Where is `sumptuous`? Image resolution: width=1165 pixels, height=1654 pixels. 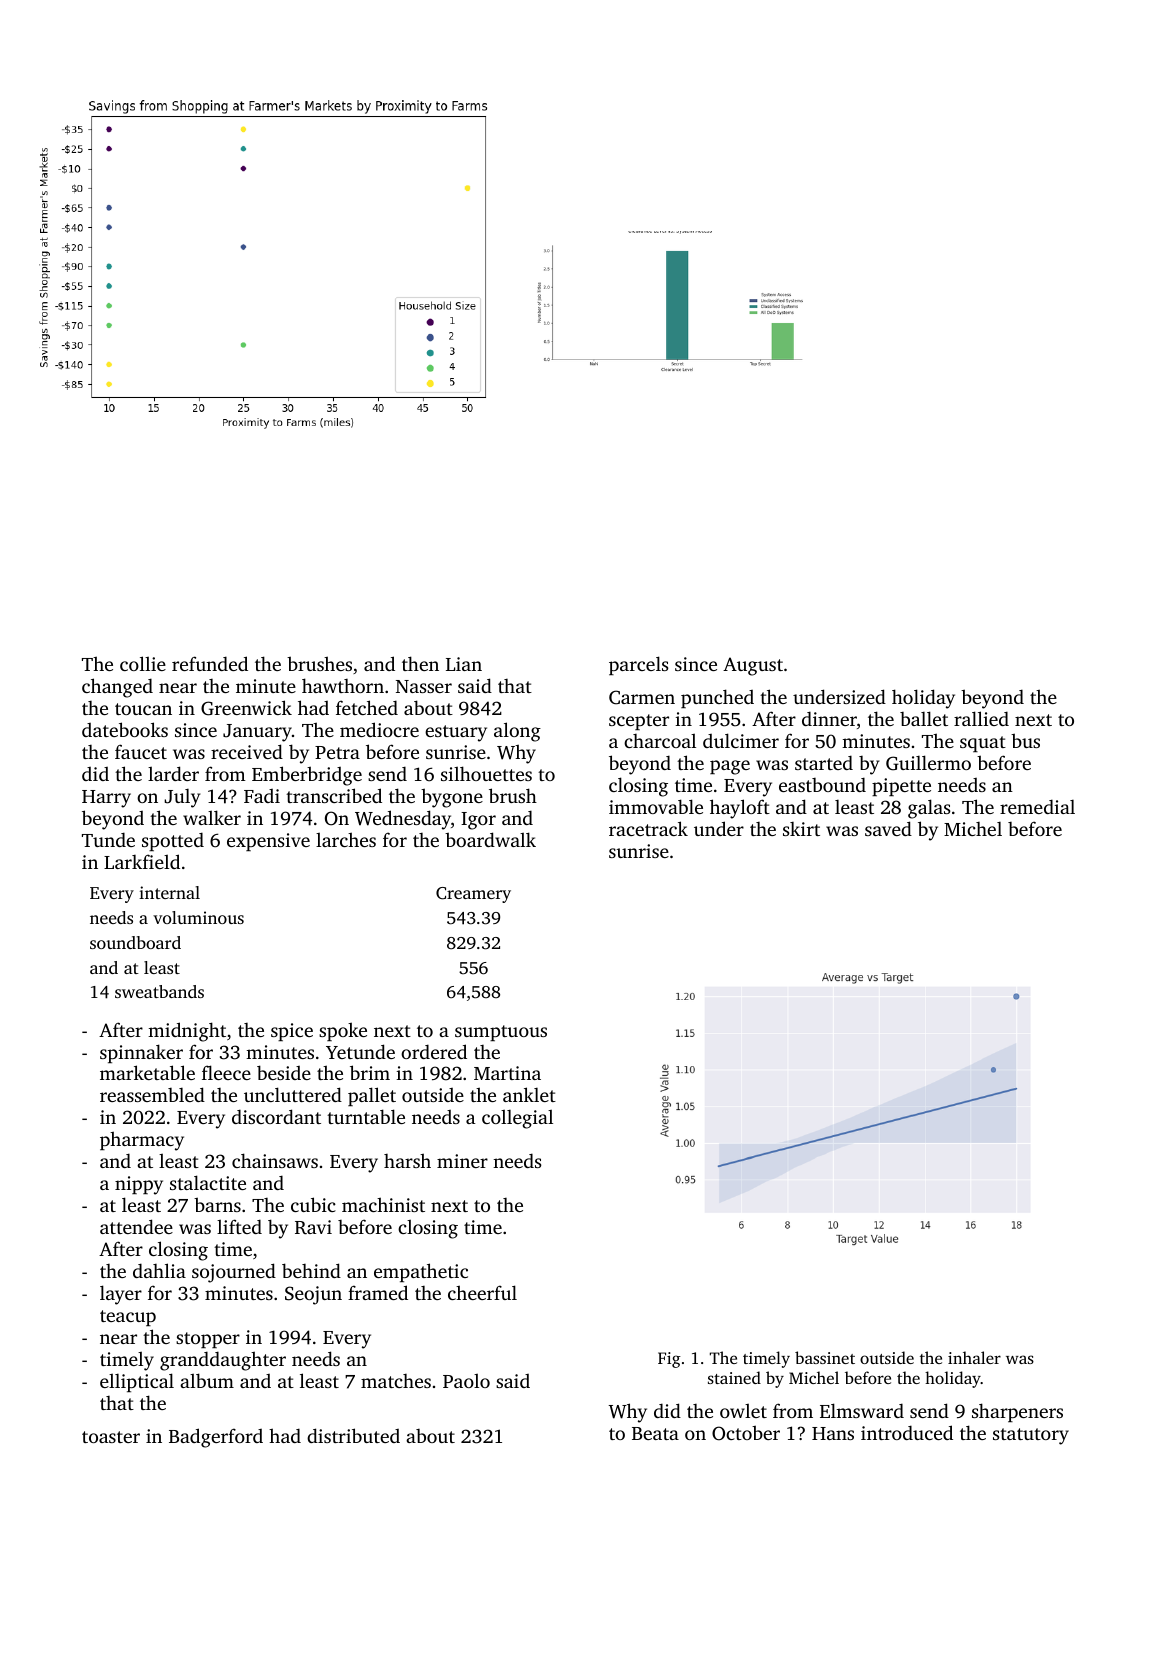 sumptuous is located at coordinates (501, 1033).
